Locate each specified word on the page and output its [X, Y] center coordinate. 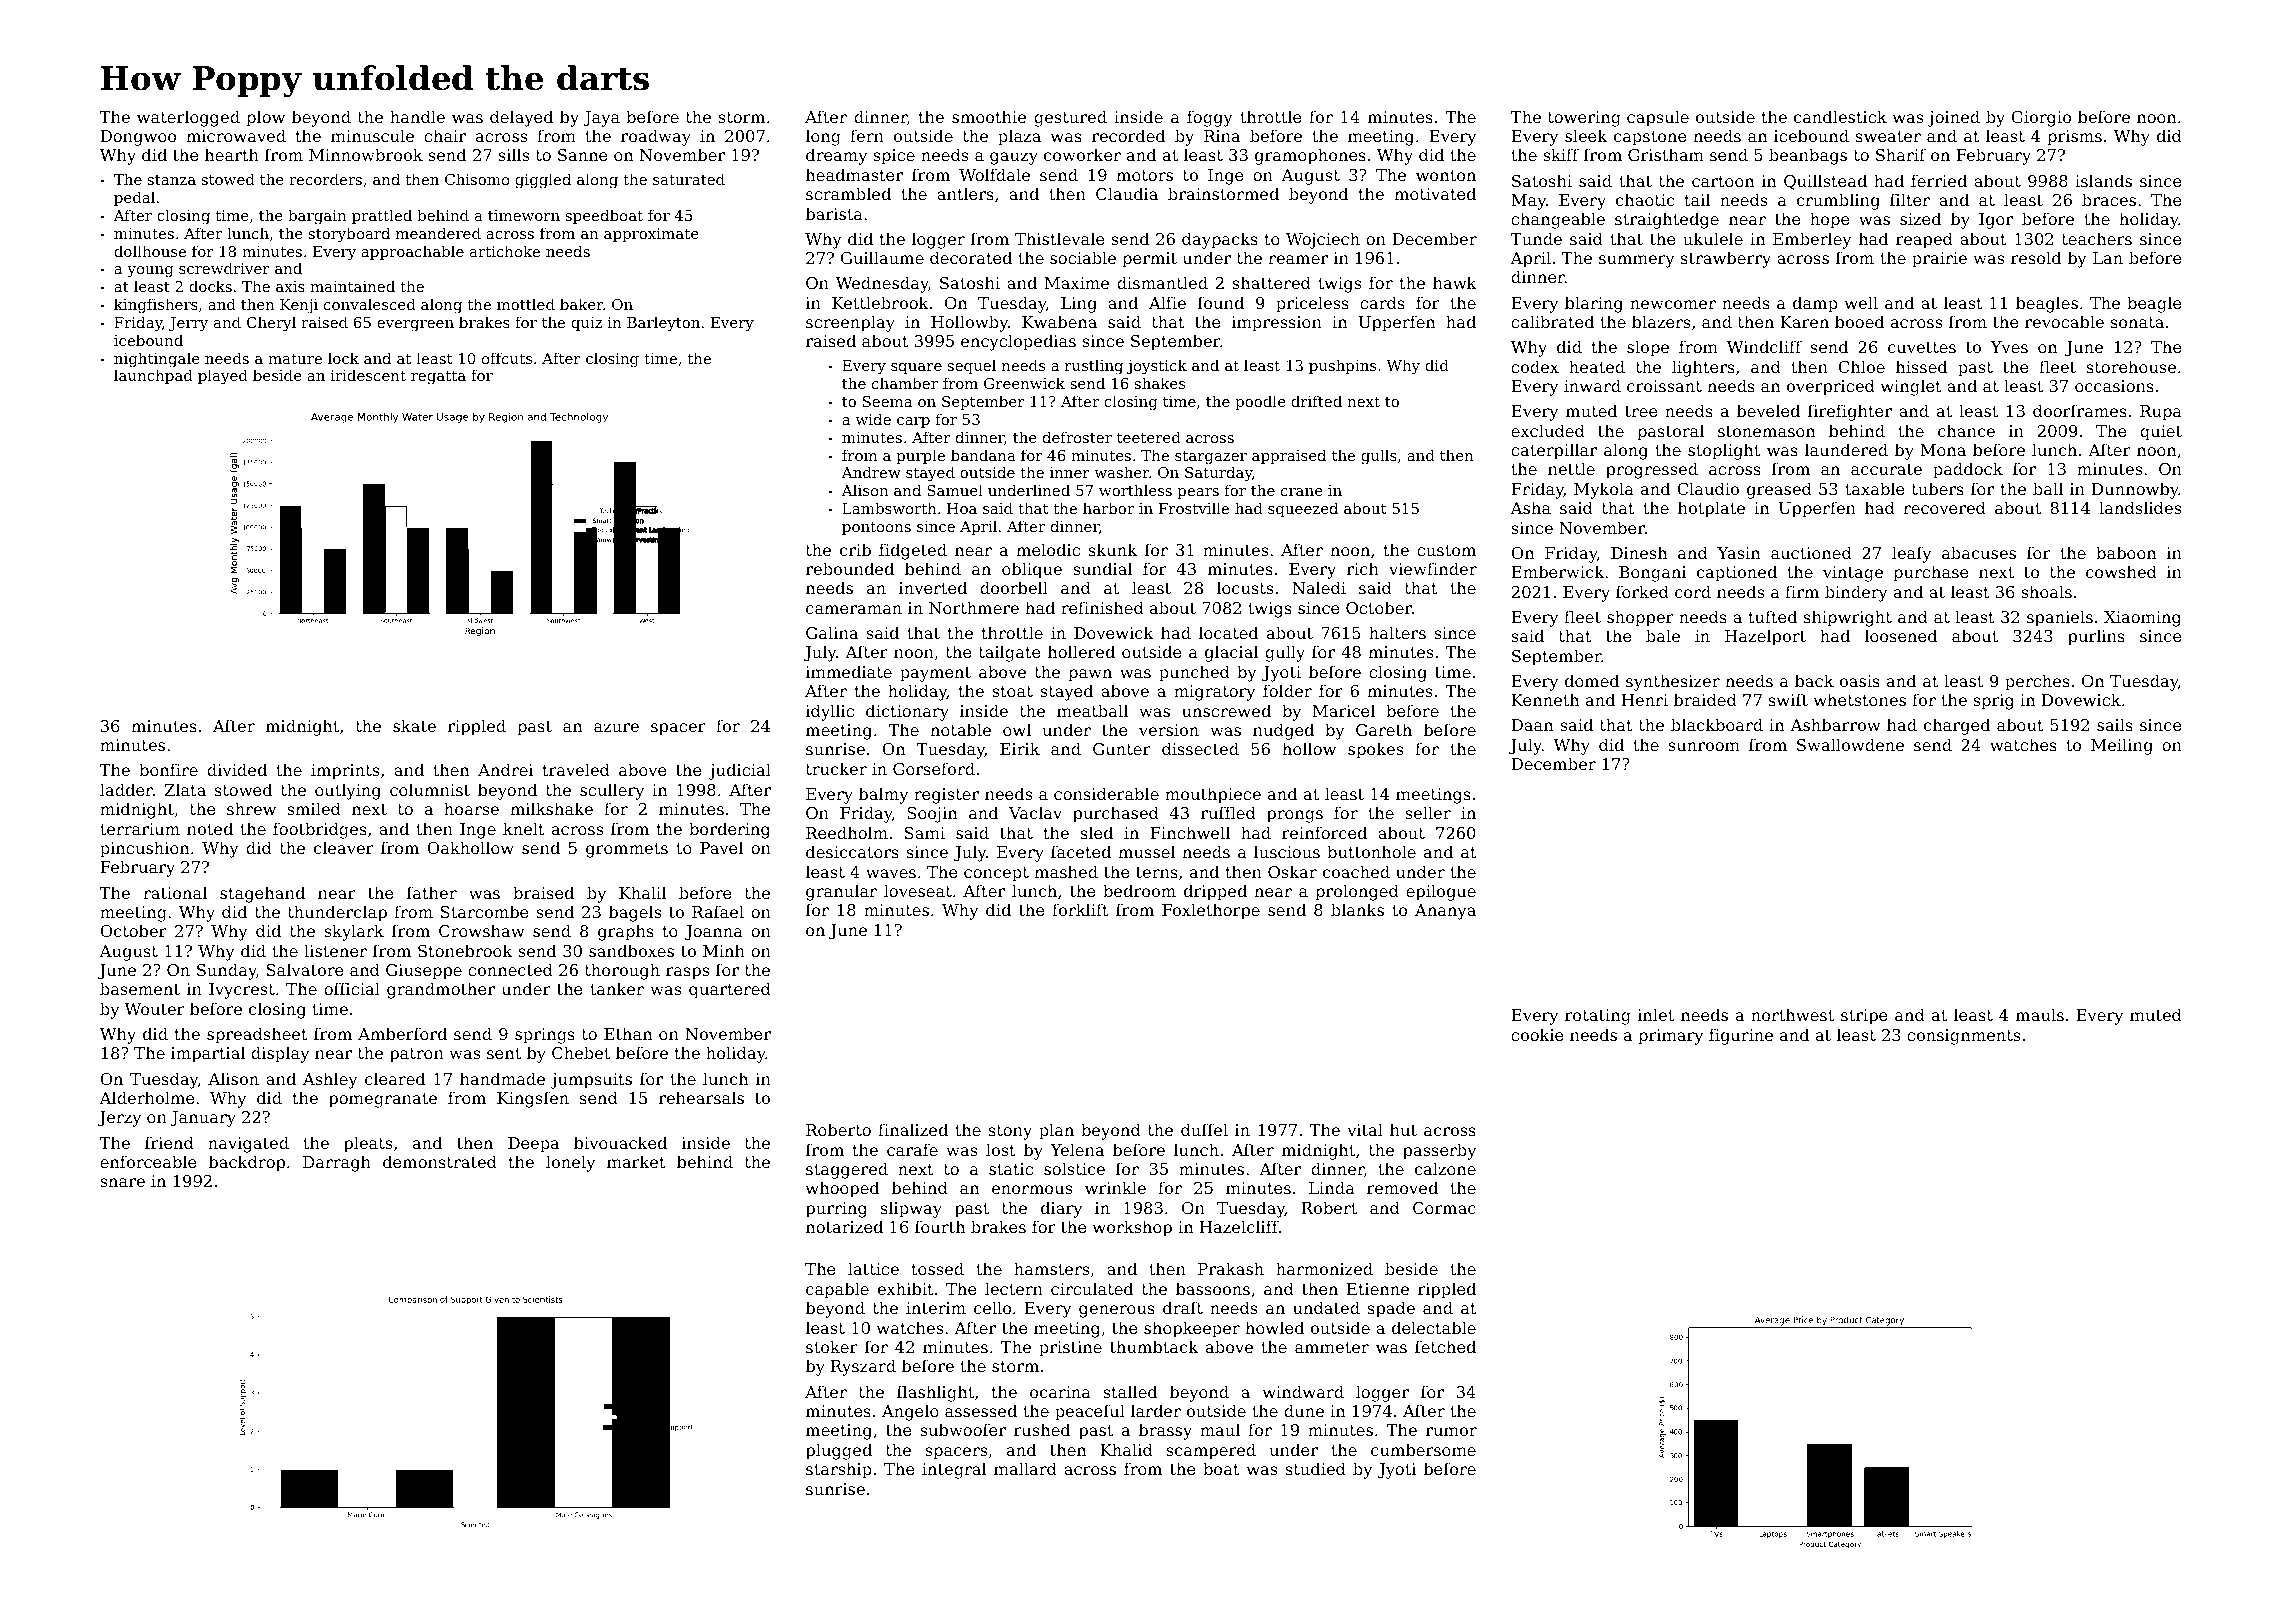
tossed [938, 1268]
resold [2036, 257]
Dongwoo [138, 138]
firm [1802, 591]
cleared [395, 1078]
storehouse [2131, 366]
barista [834, 213]
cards [1382, 302]
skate [414, 725]
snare [122, 1182]
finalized [913, 1129]
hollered [1081, 651]
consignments [1963, 1037]
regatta [438, 378]
